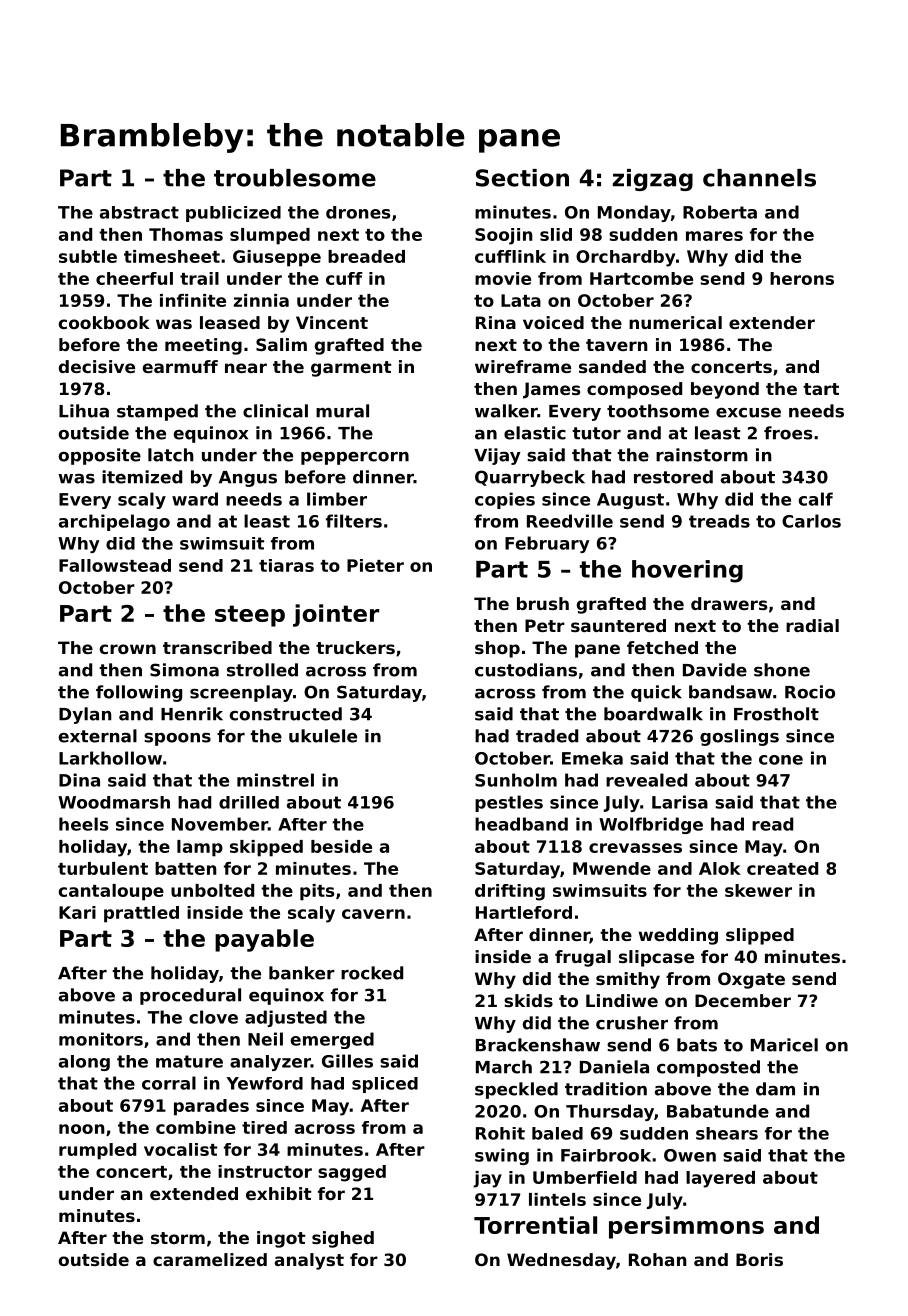 The width and height of the page is (908, 1316). What do you see at coordinates (210, 1259) in the page?
I see `caramelized` at bounding box center [210, 1259].
